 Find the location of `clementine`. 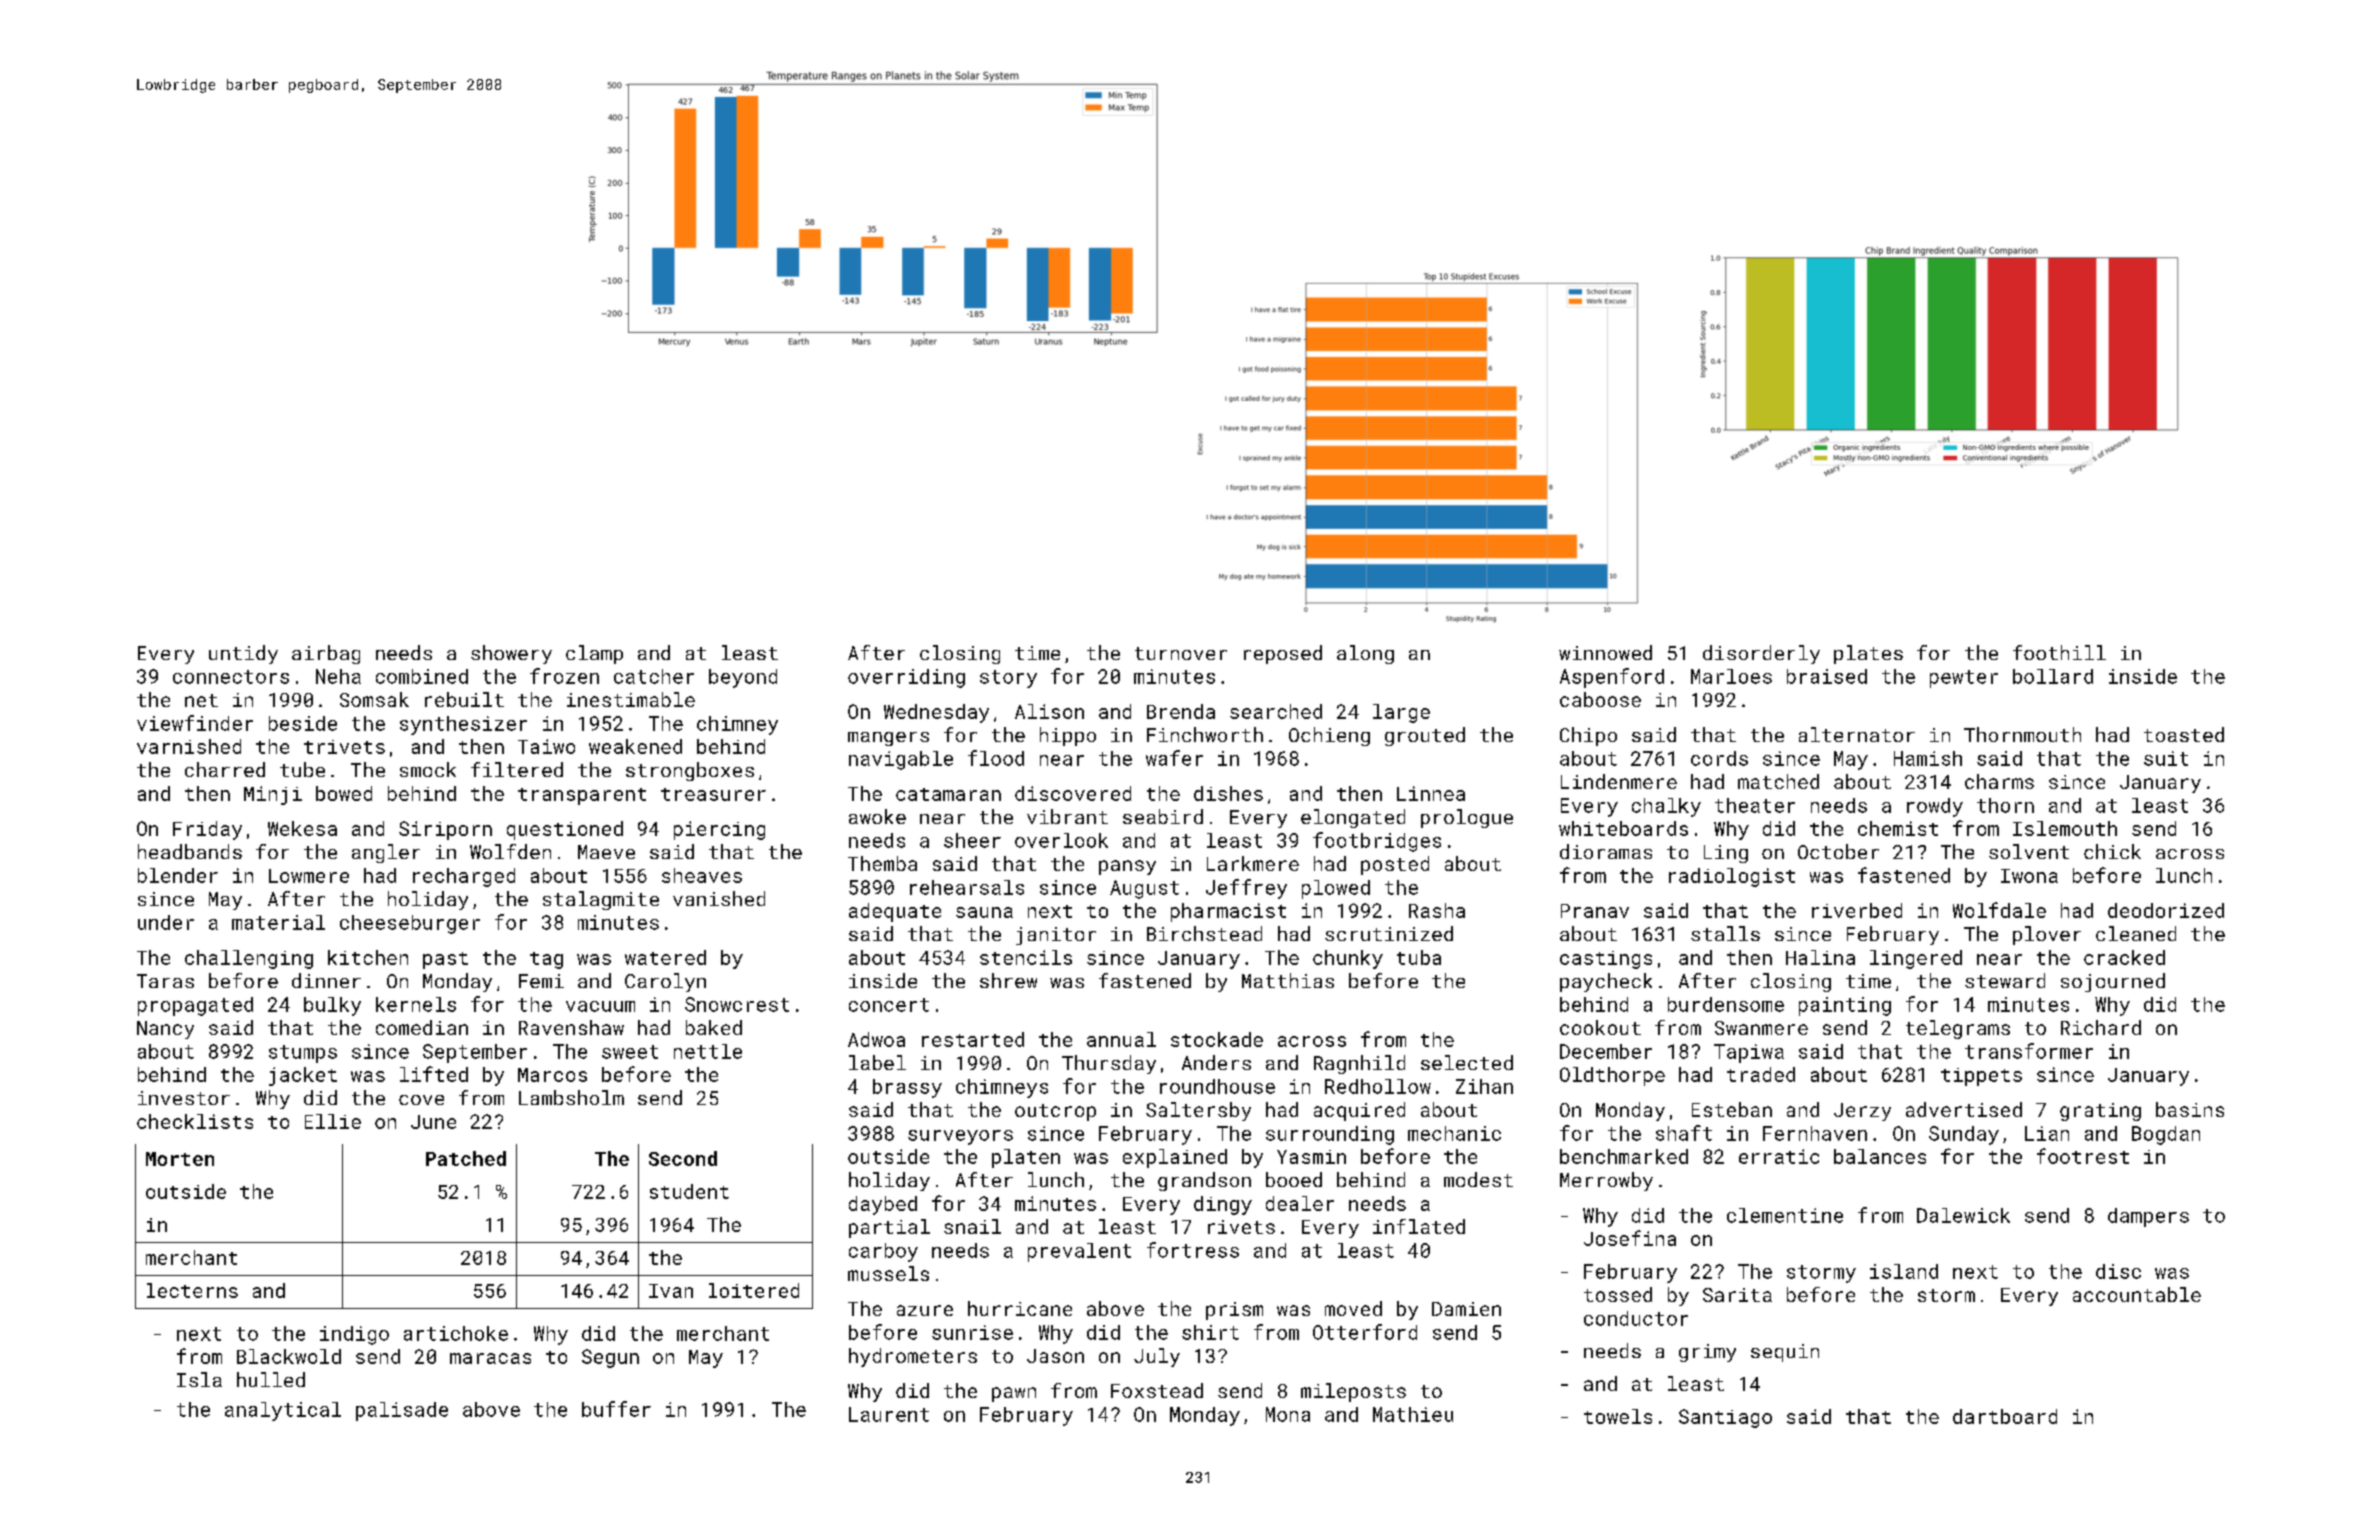

clementine is located at coordinates (1785, 1215).
